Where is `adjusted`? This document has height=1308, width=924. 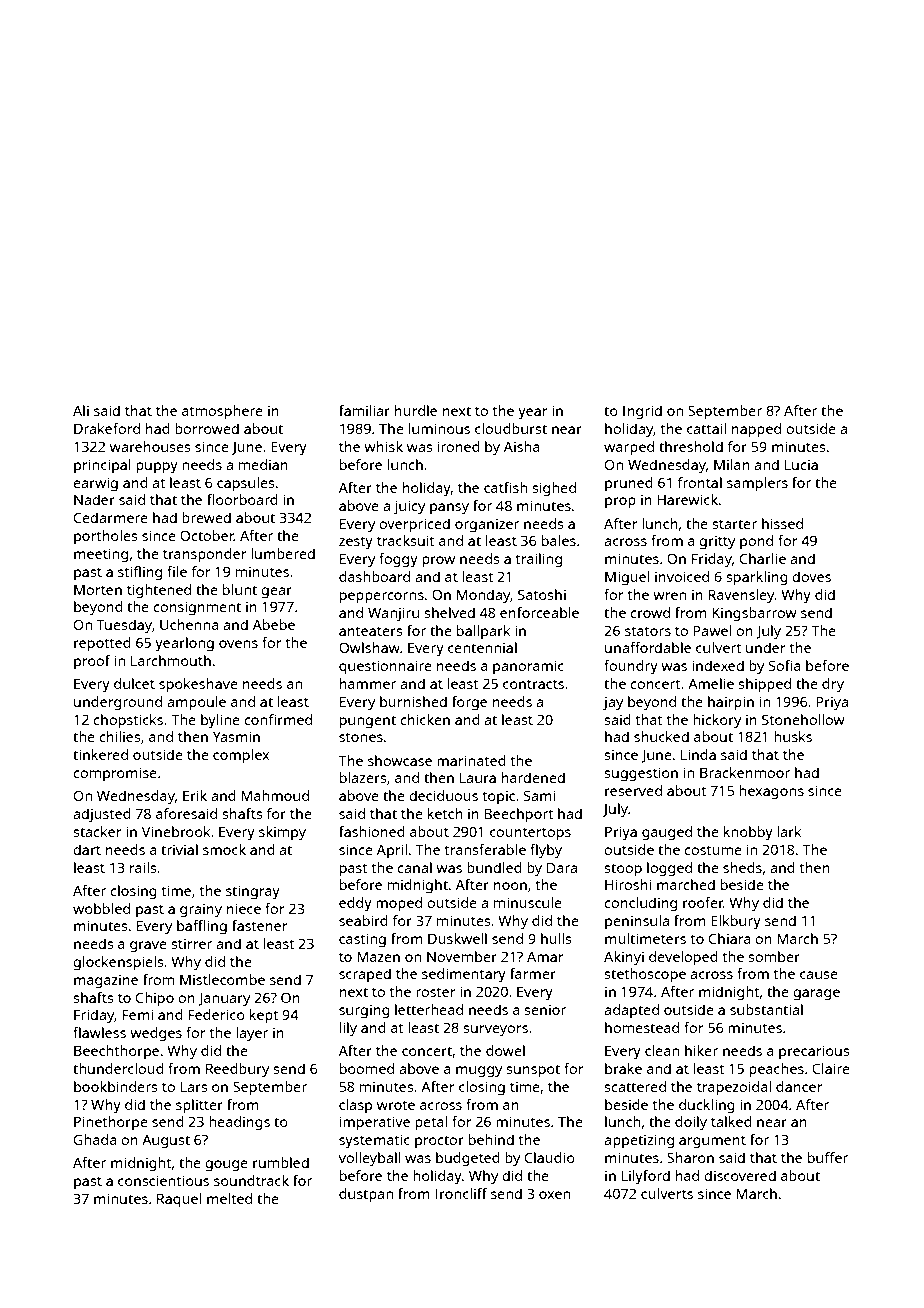
adjusted is located at coordinates (102, 815).
